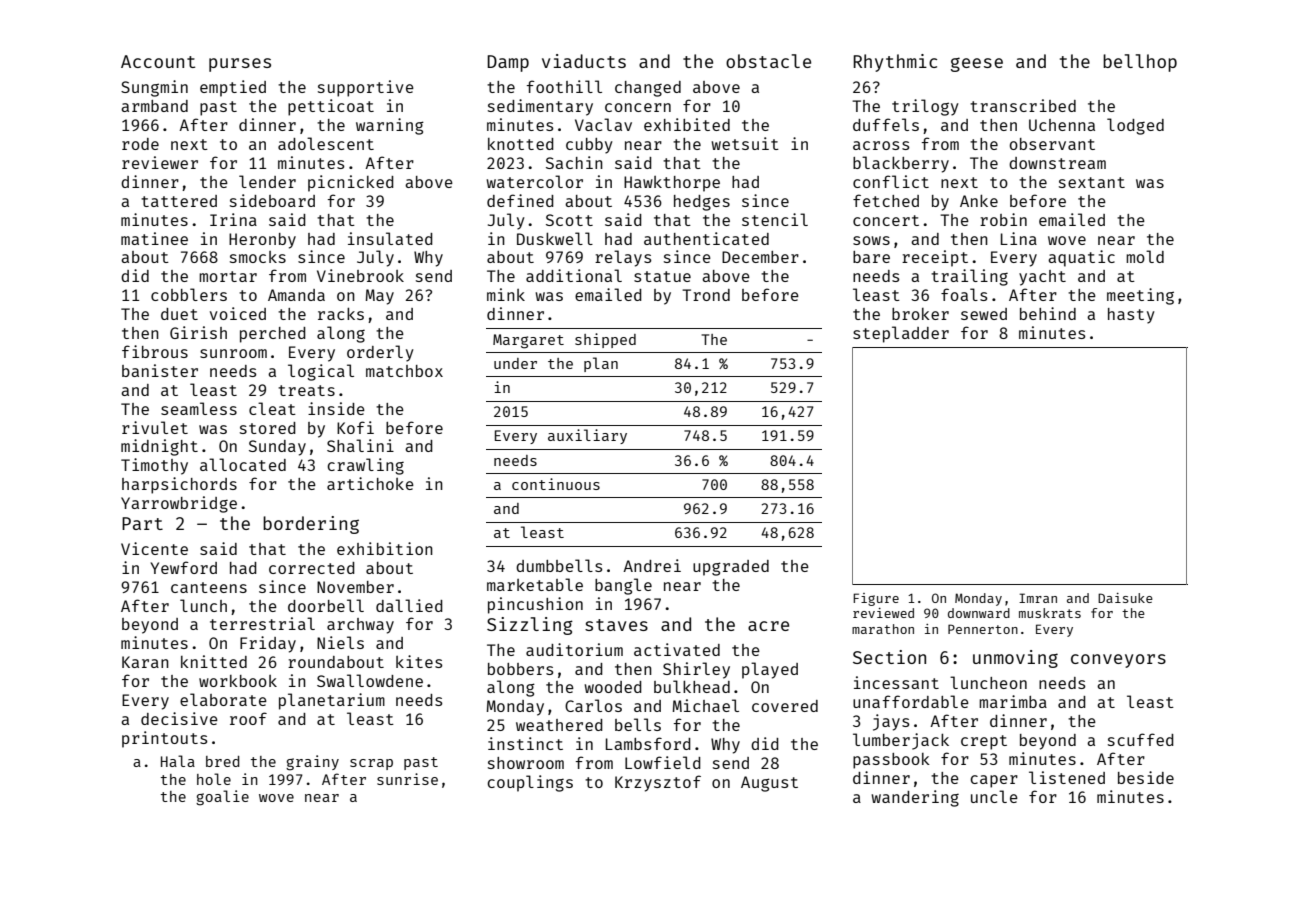  Describe the element at coordinates (164, 739) in the screenshot. I see `printouts` at that location.
